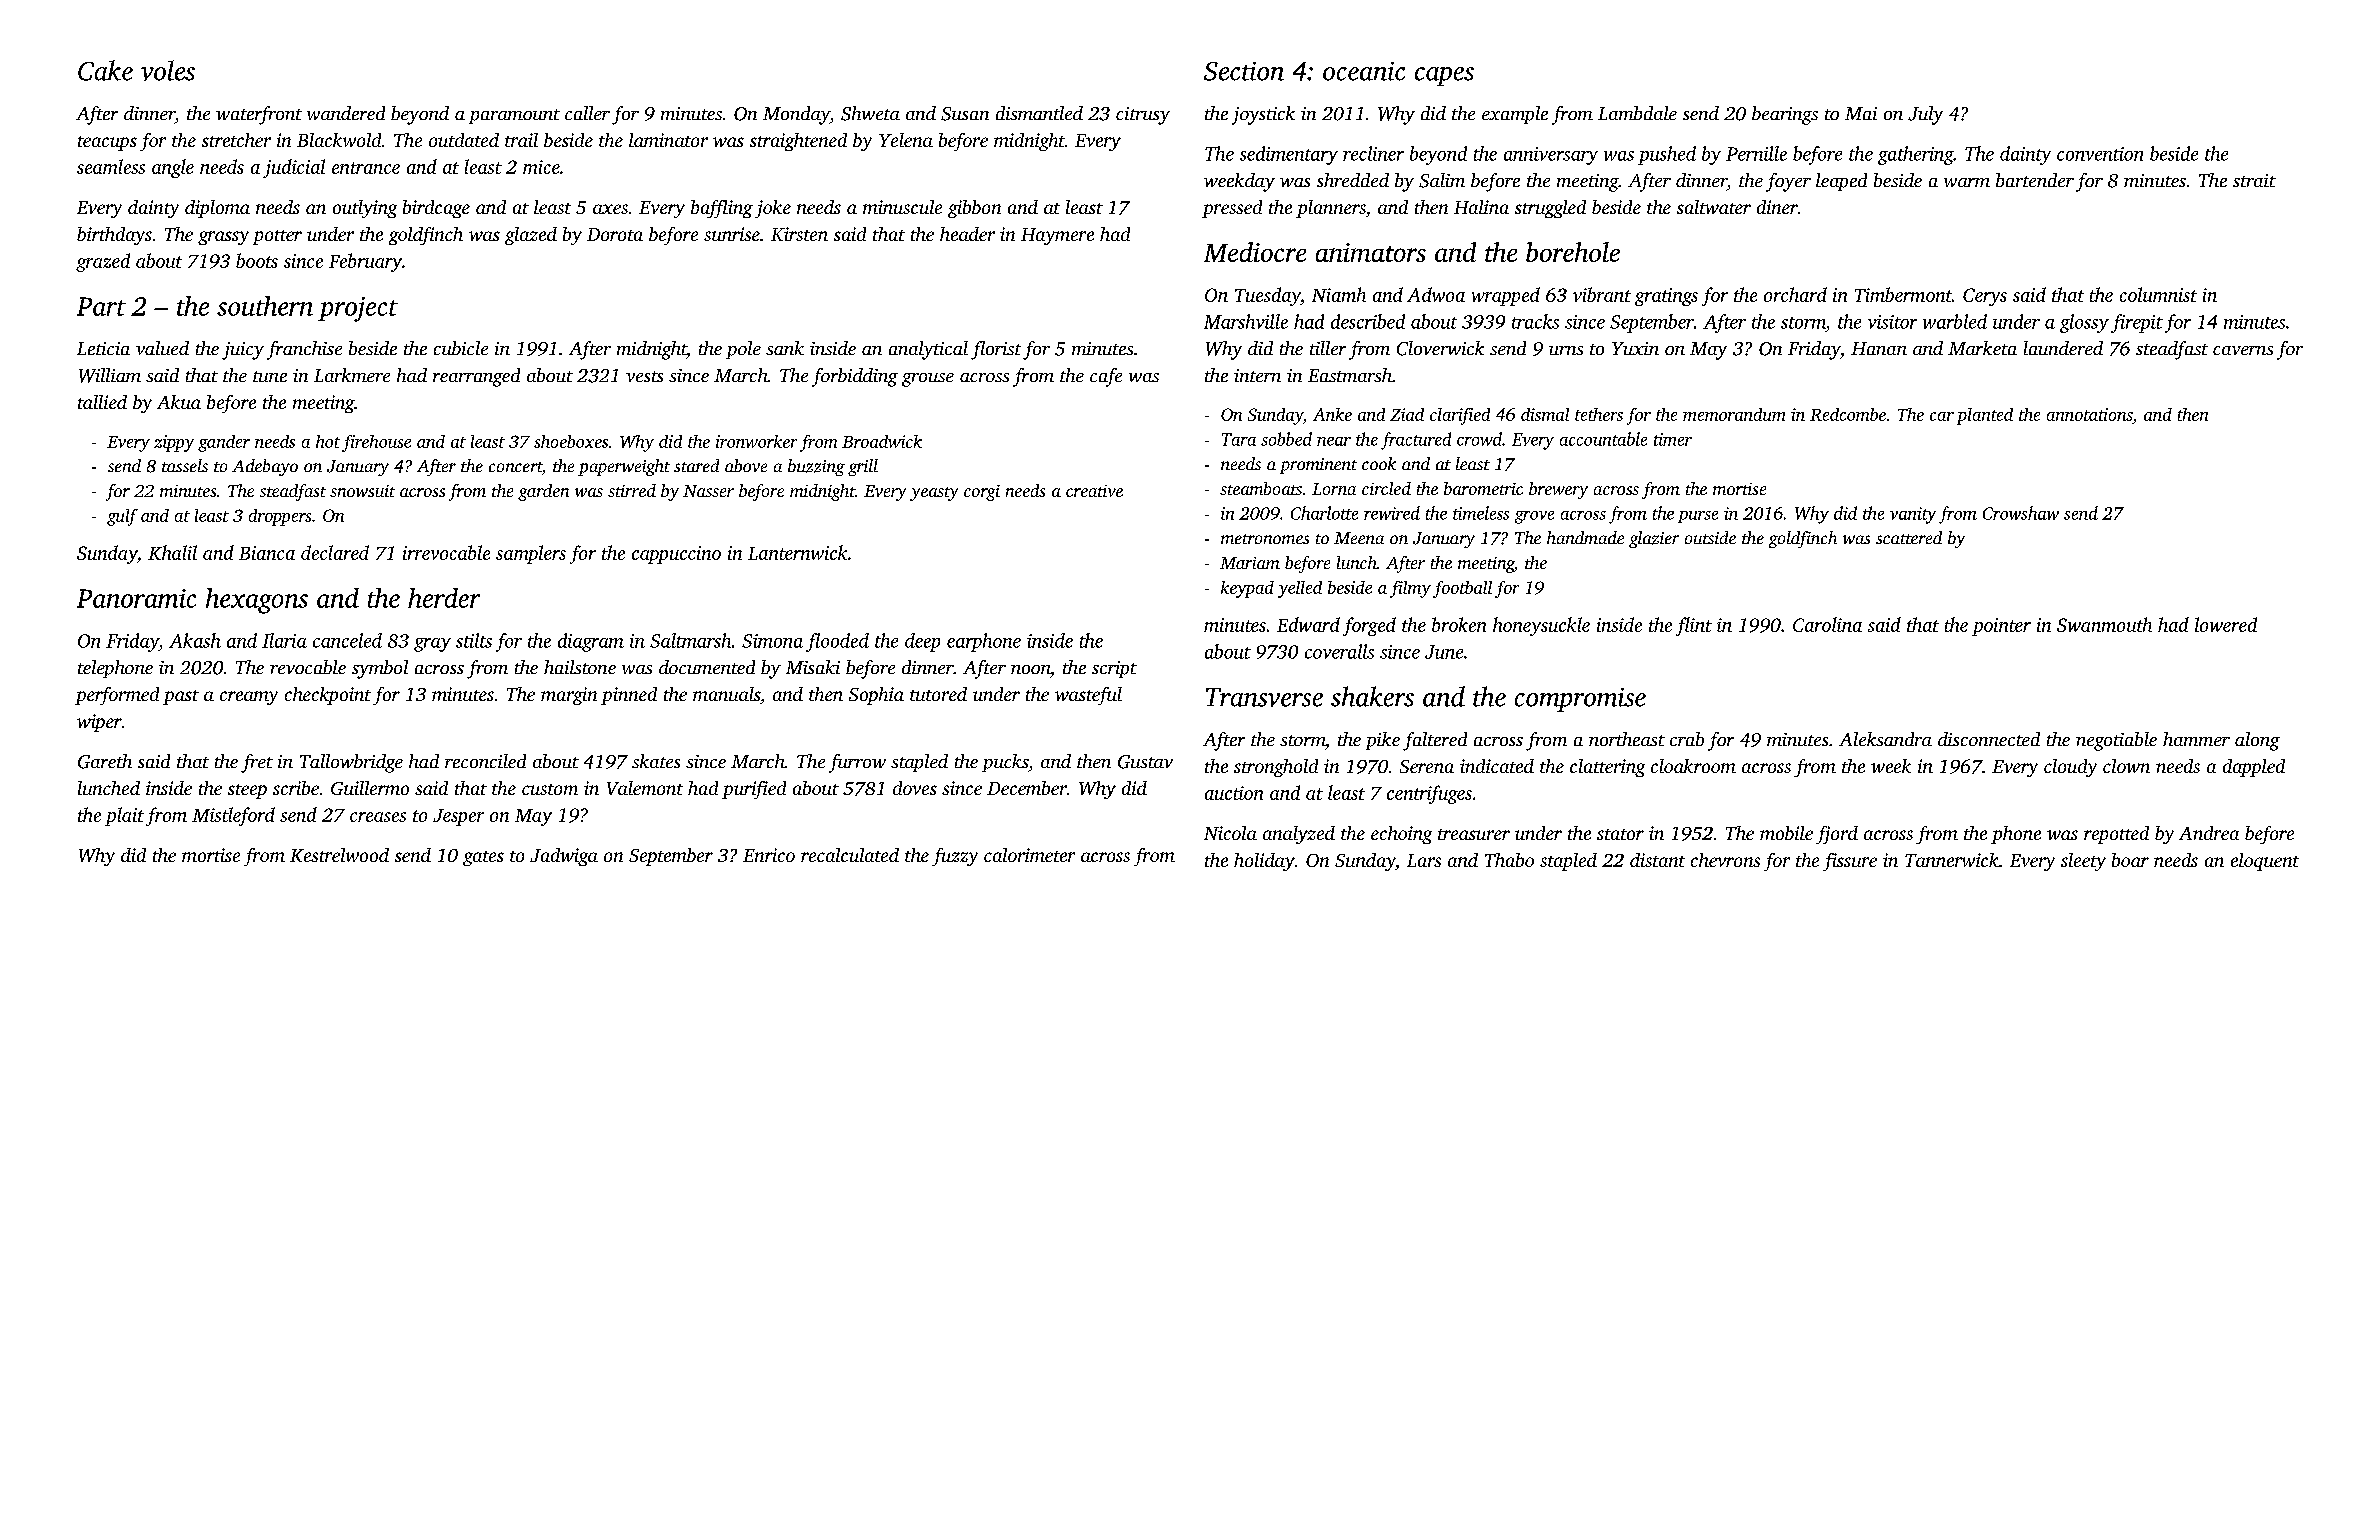  I want to click on grazed, so click(103, 262).
